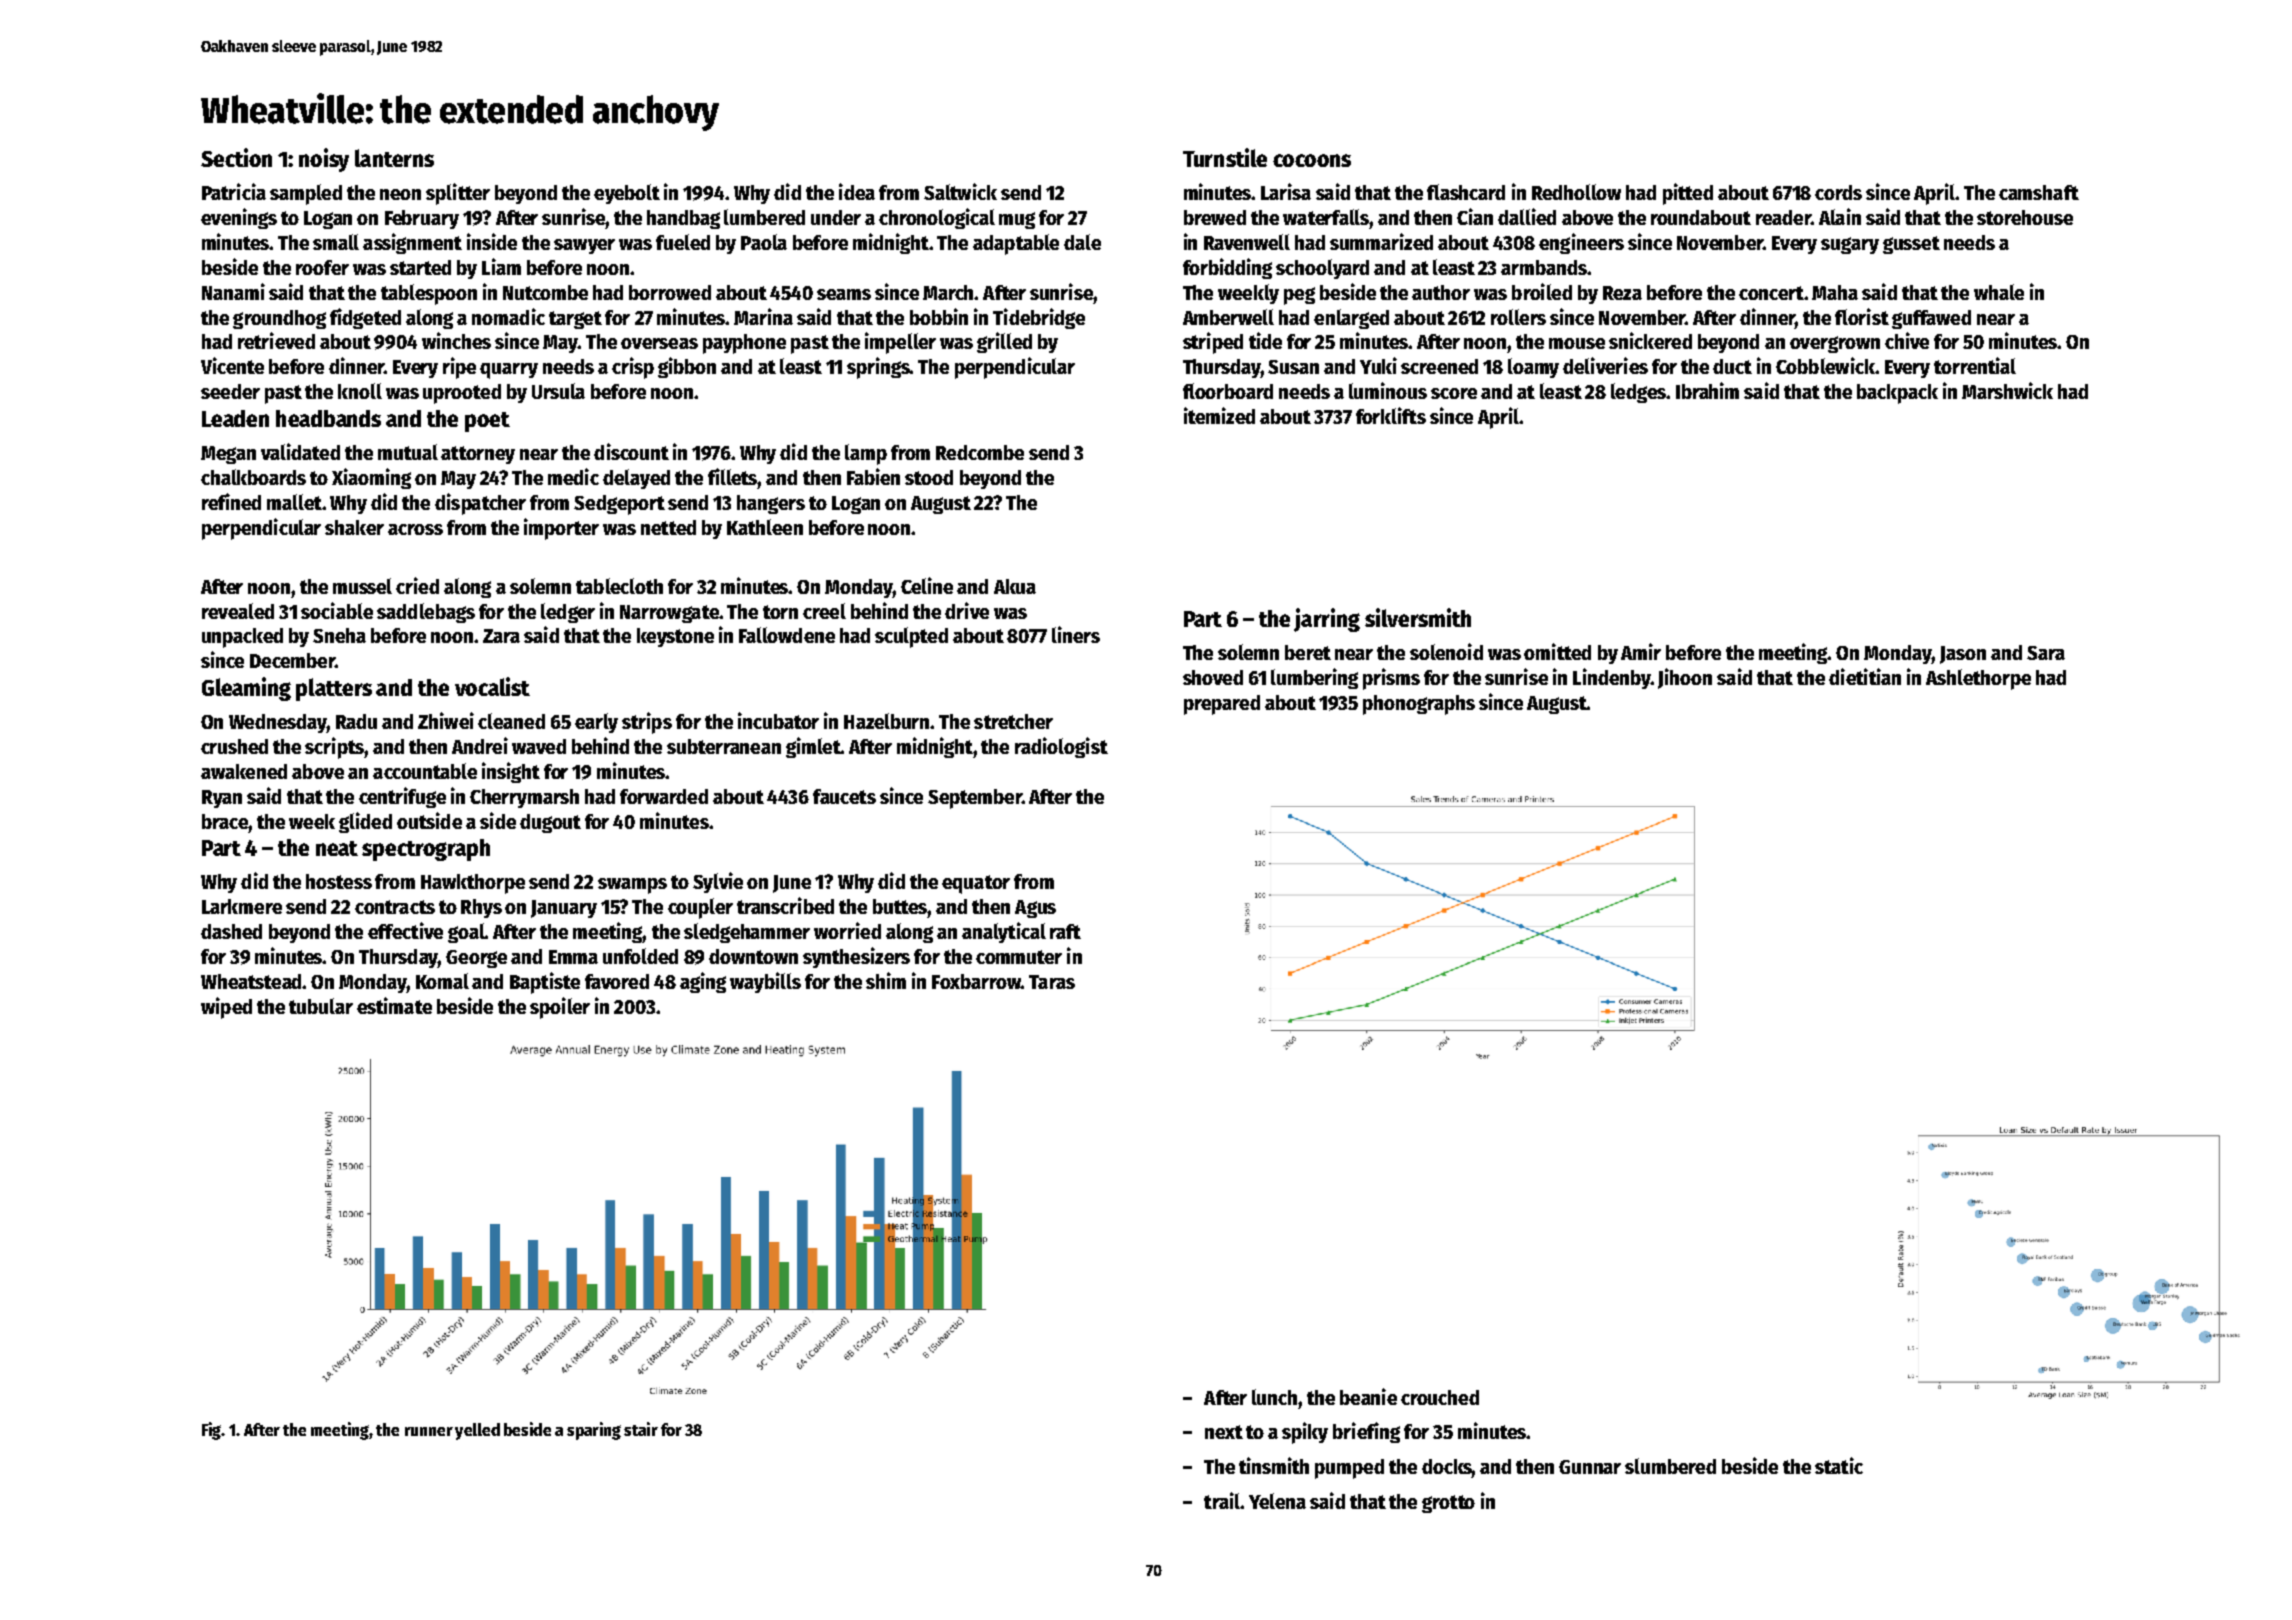  Describe the element at coordinates (394, 158) in the screenshot. I see `lanterns` at that location.
